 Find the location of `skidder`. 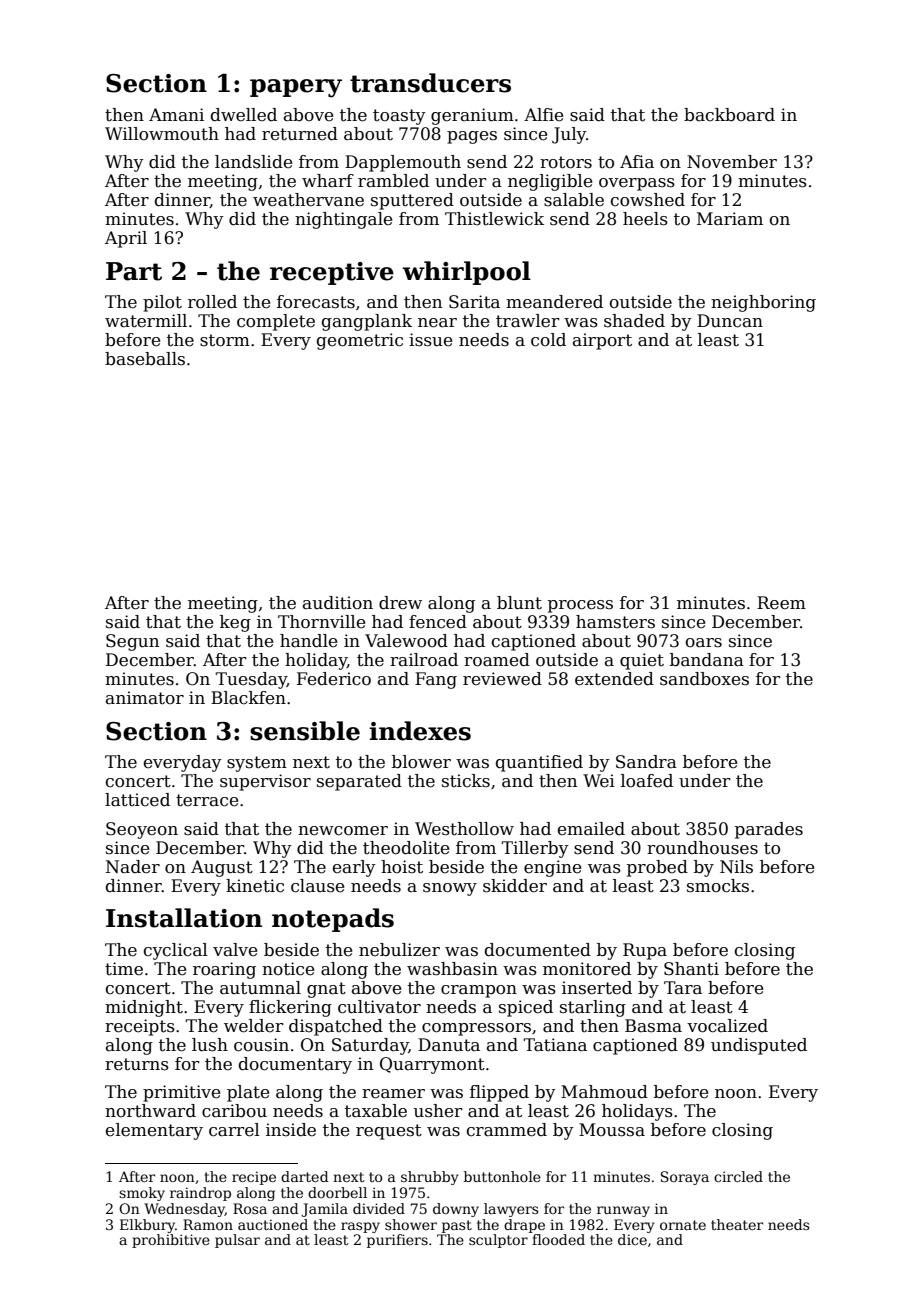

skidder is located at coordinates (515, 886).
